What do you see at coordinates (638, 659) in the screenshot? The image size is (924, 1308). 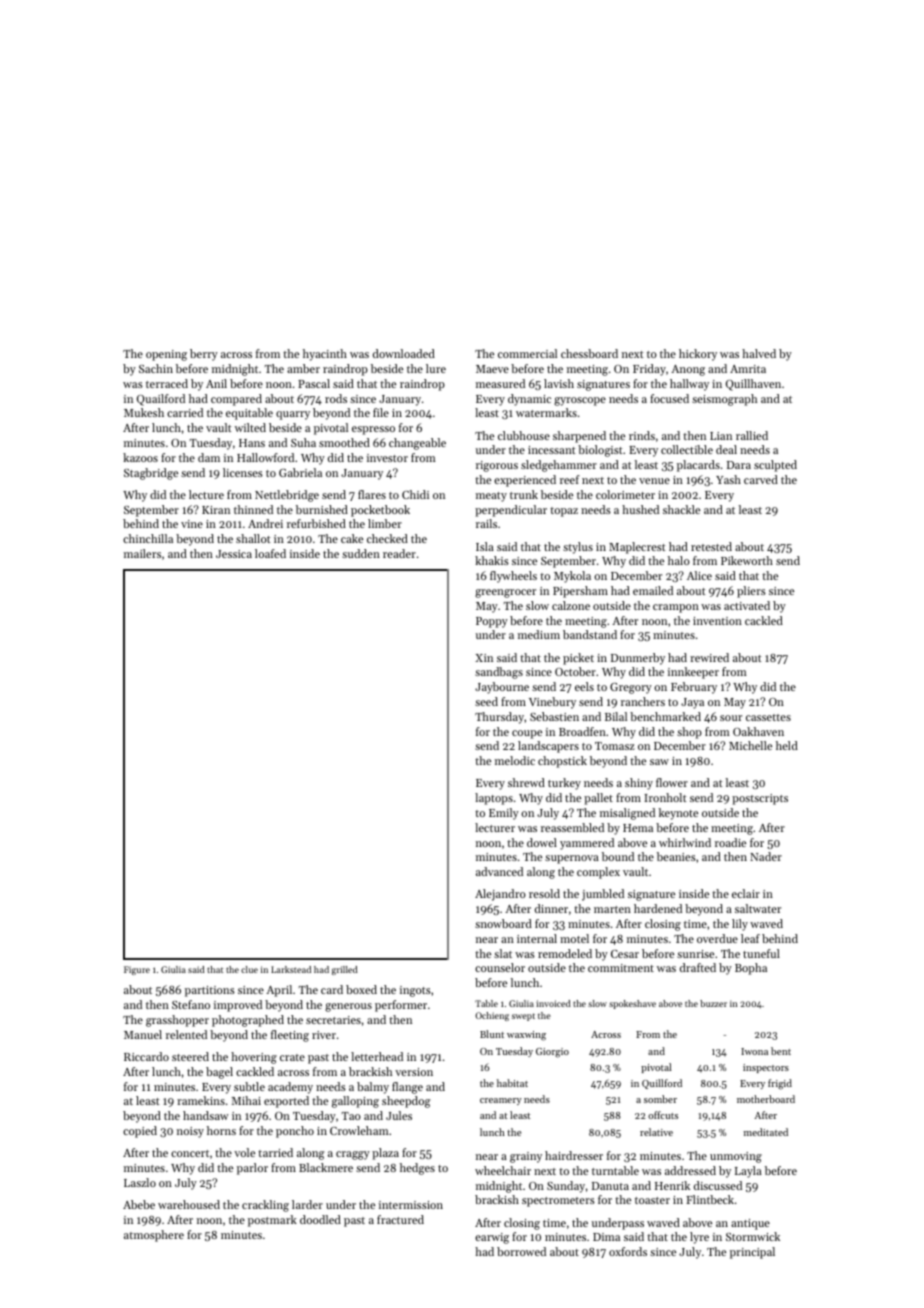 I see `Dunmerby` at bounding box center [638, 659].
